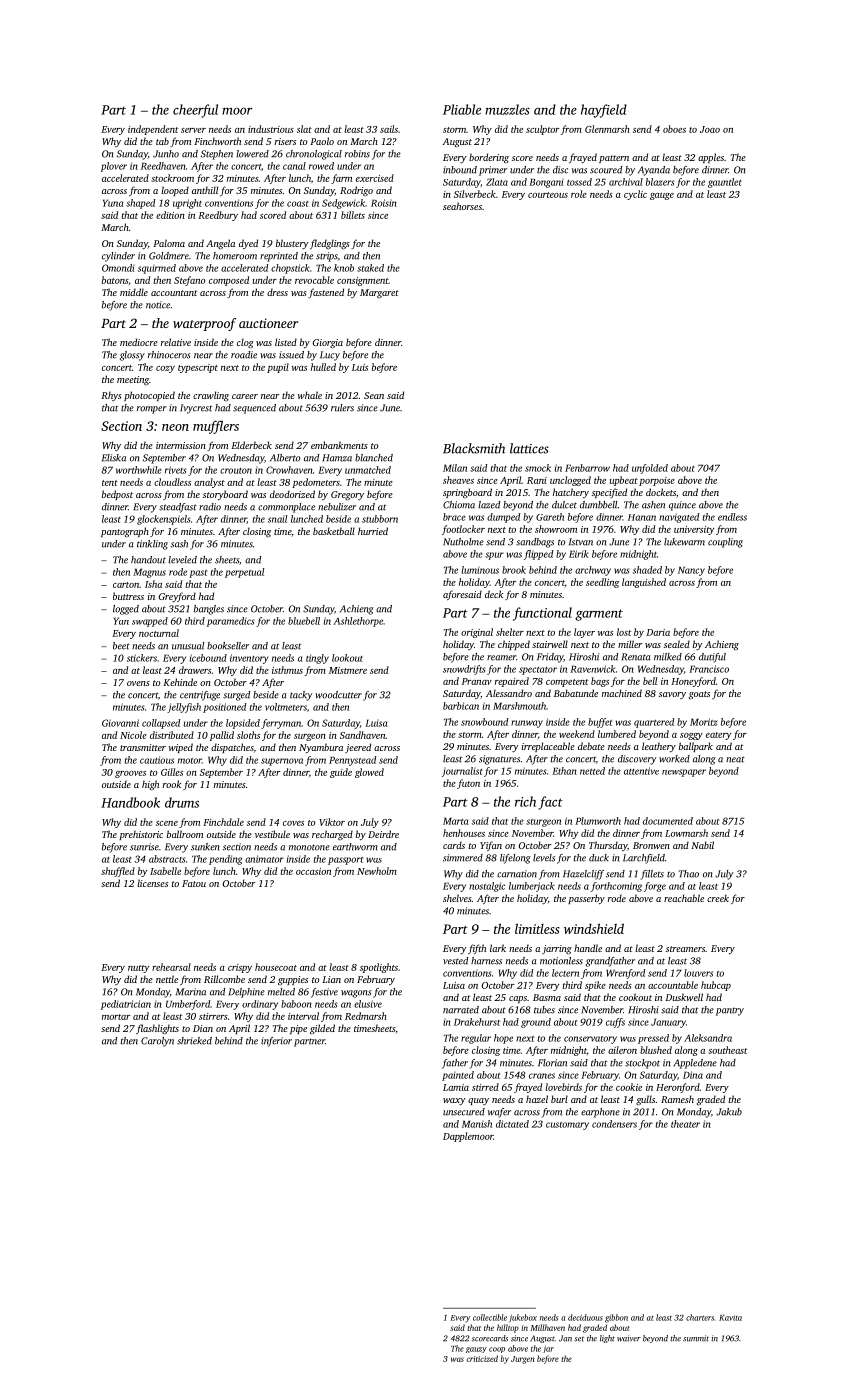  What do you see at coordinates (689, 874) in the screenshot?
I see `Thao` at bounding box center [689, 874].
